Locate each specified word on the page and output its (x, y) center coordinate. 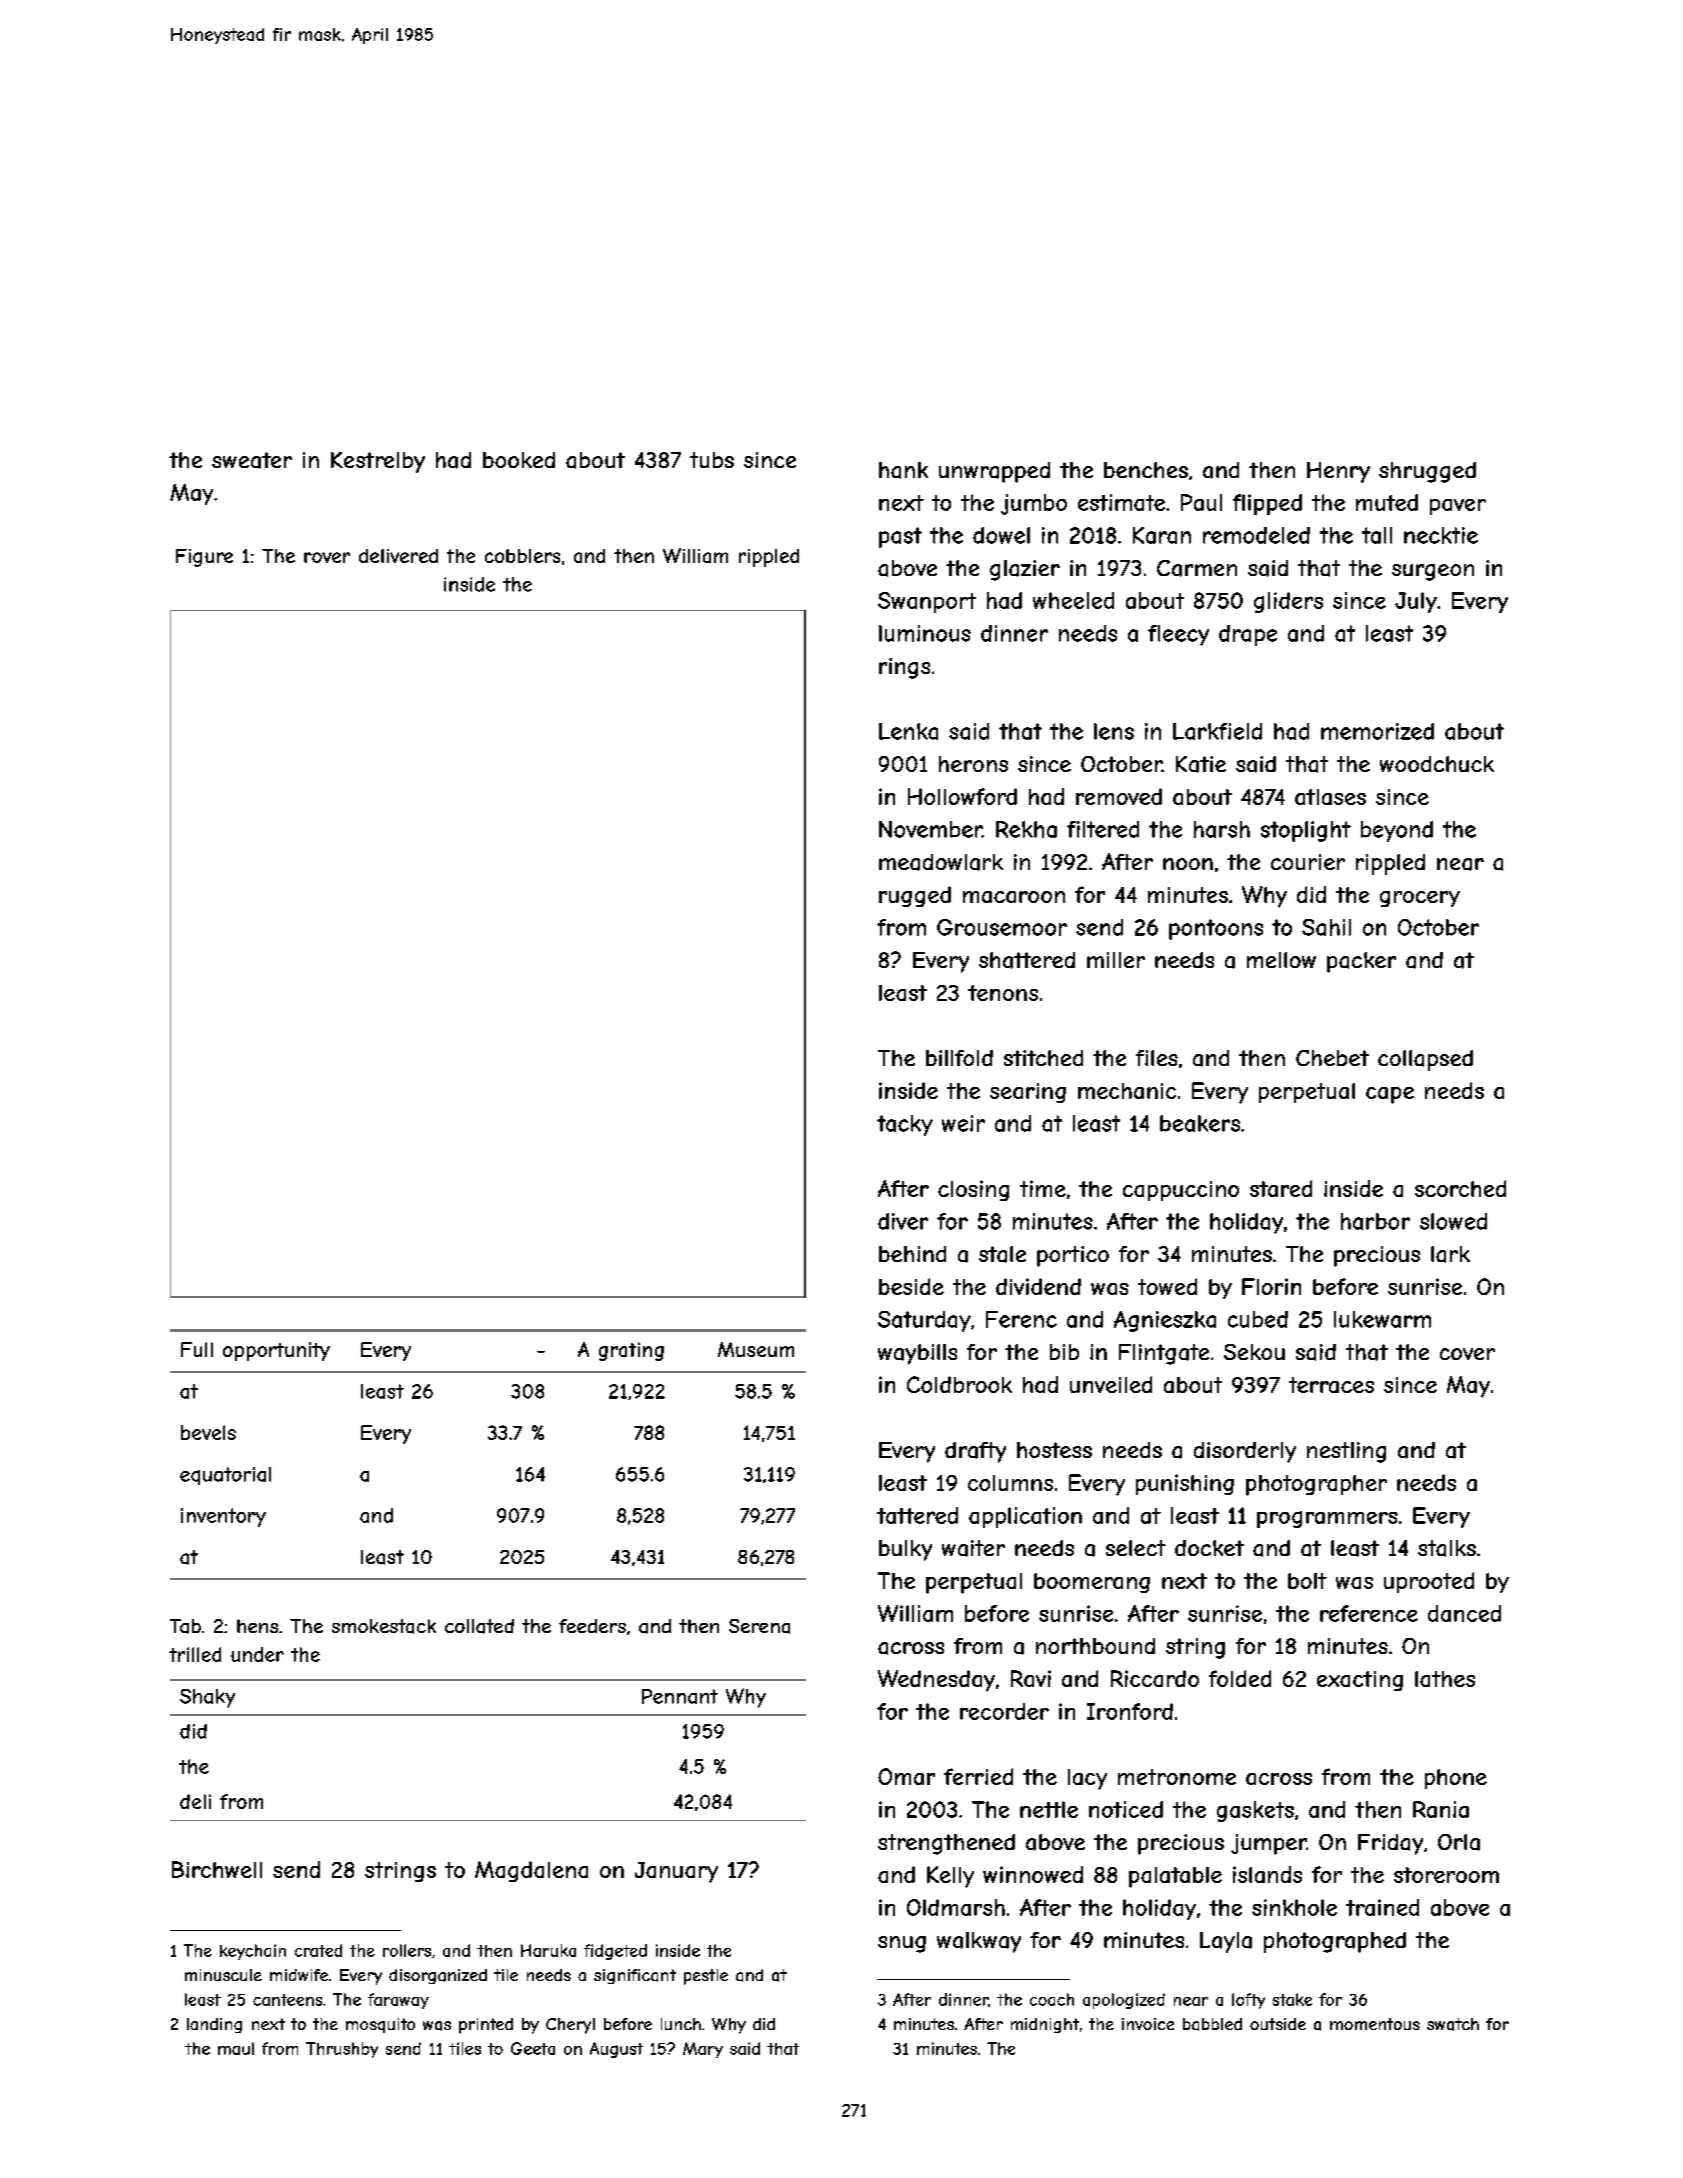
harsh (1222, 829)
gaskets (1255, 1811)
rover (327, 557)
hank (903, 470)
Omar (906, 1776)
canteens (287, 2000)
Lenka (908, 731)
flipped (1267, 504)
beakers (1200, 1123)
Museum (756, 1349)
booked (519, 460)
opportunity (276, 1351)
